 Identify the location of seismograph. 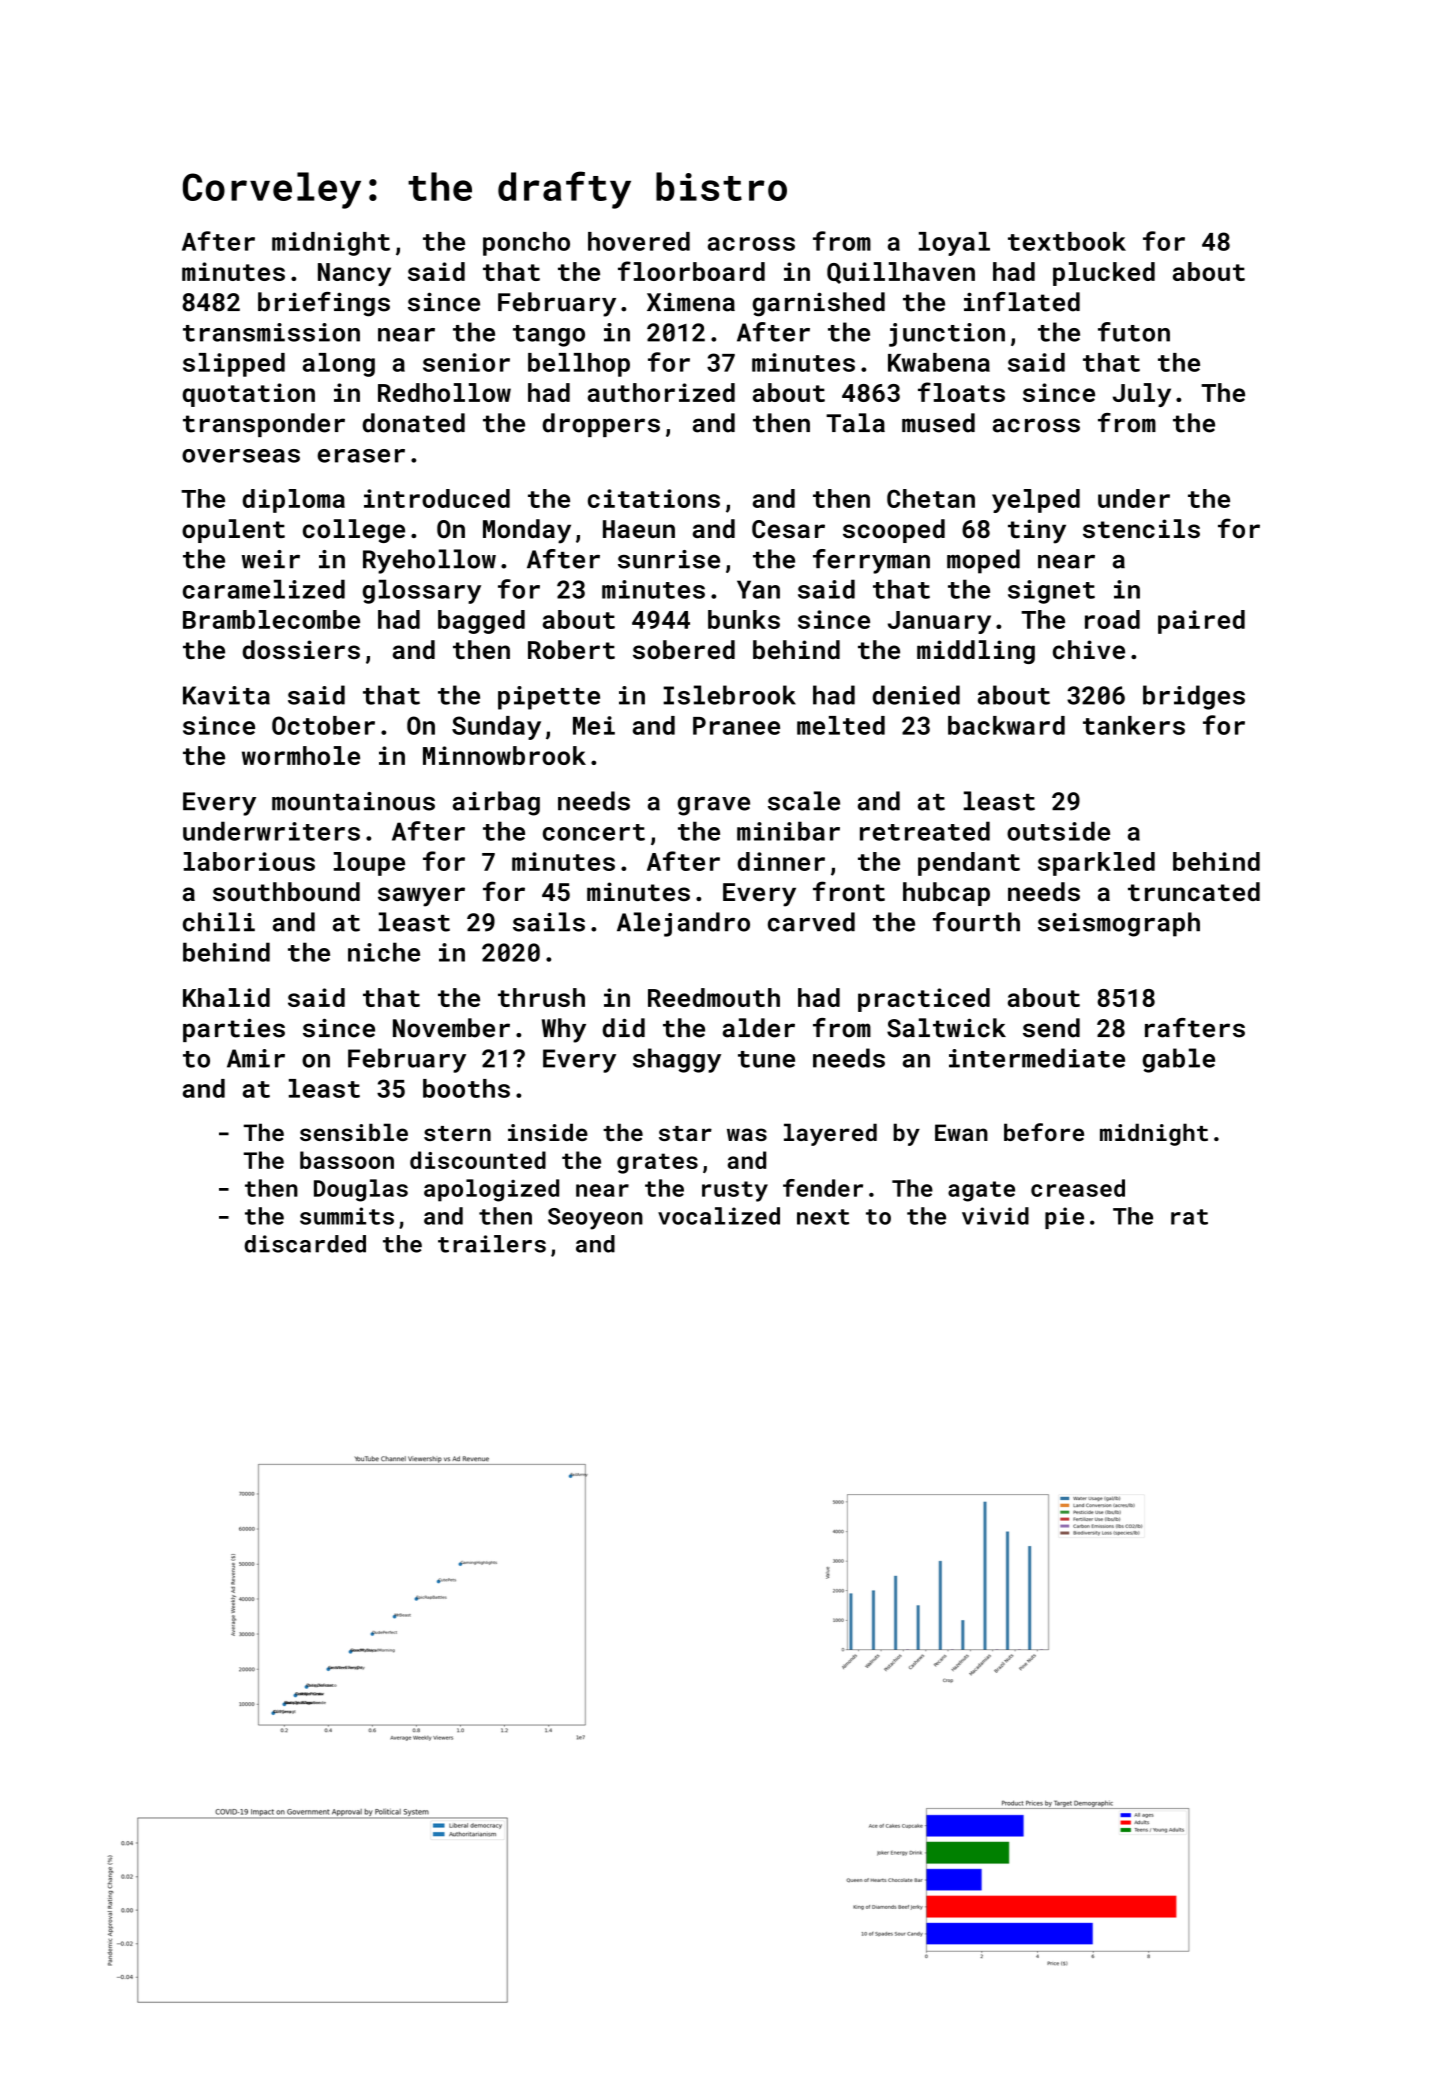
(1119, 924).
